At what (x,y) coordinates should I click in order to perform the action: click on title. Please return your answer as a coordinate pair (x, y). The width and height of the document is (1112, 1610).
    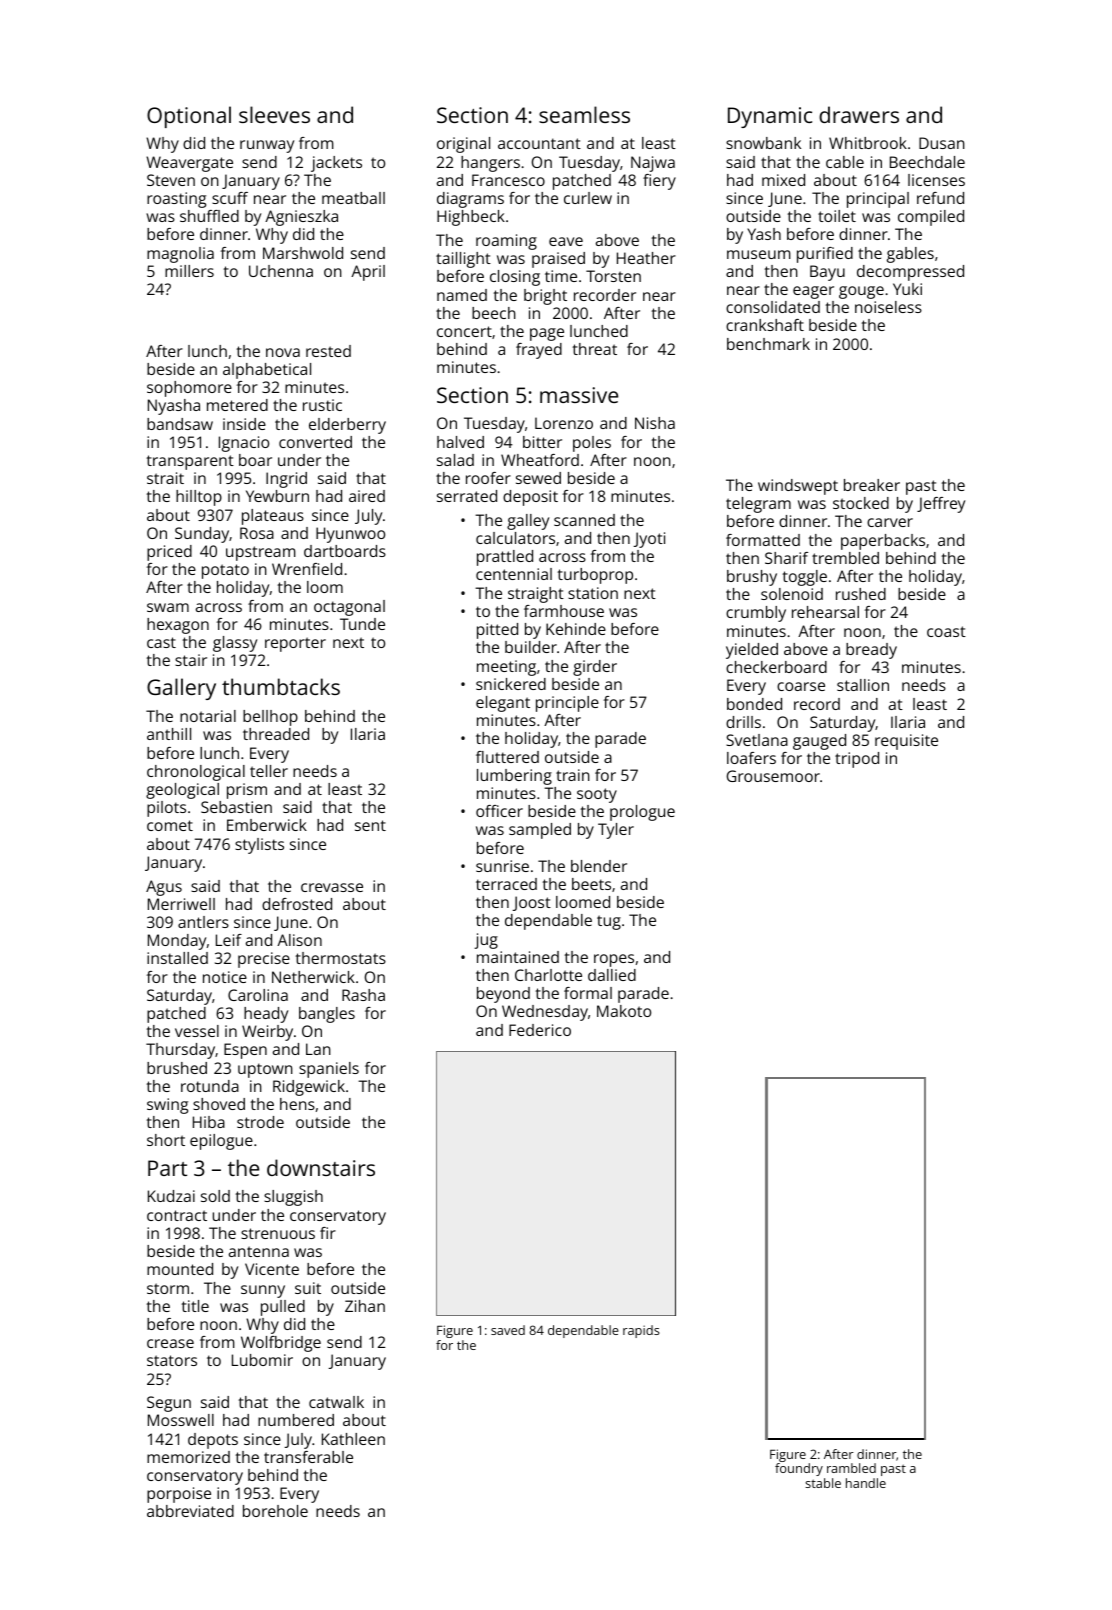
    Looking at the image, I should click on (195, 1306).
